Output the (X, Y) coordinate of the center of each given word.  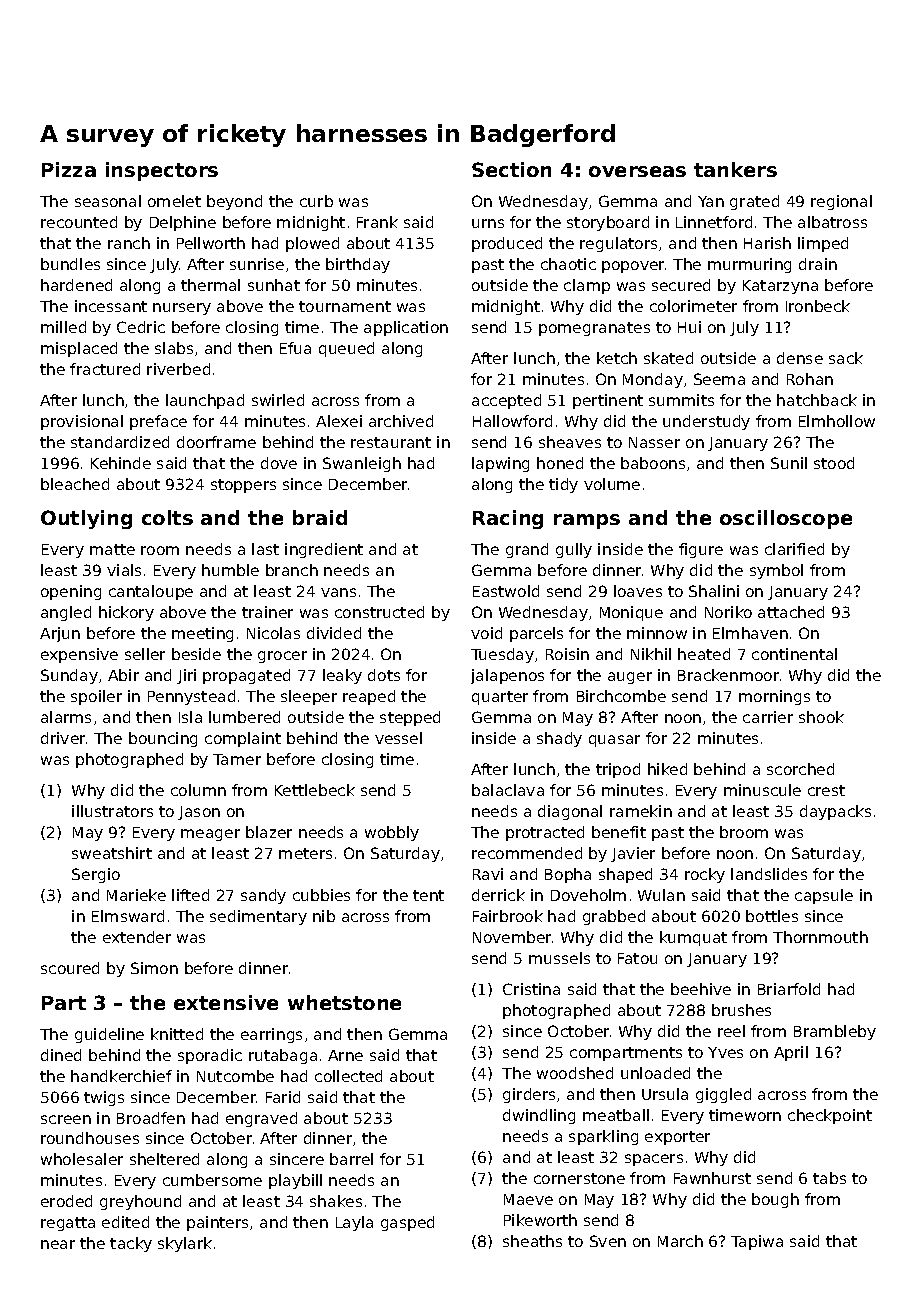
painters (217, 1223)
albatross (832, 222)
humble (230, 570)
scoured (70, 968)
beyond (234, 202)
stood (834, 463)
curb (316, 201)
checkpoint (830, 1116)
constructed (379, 612)
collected (348, 1076)
